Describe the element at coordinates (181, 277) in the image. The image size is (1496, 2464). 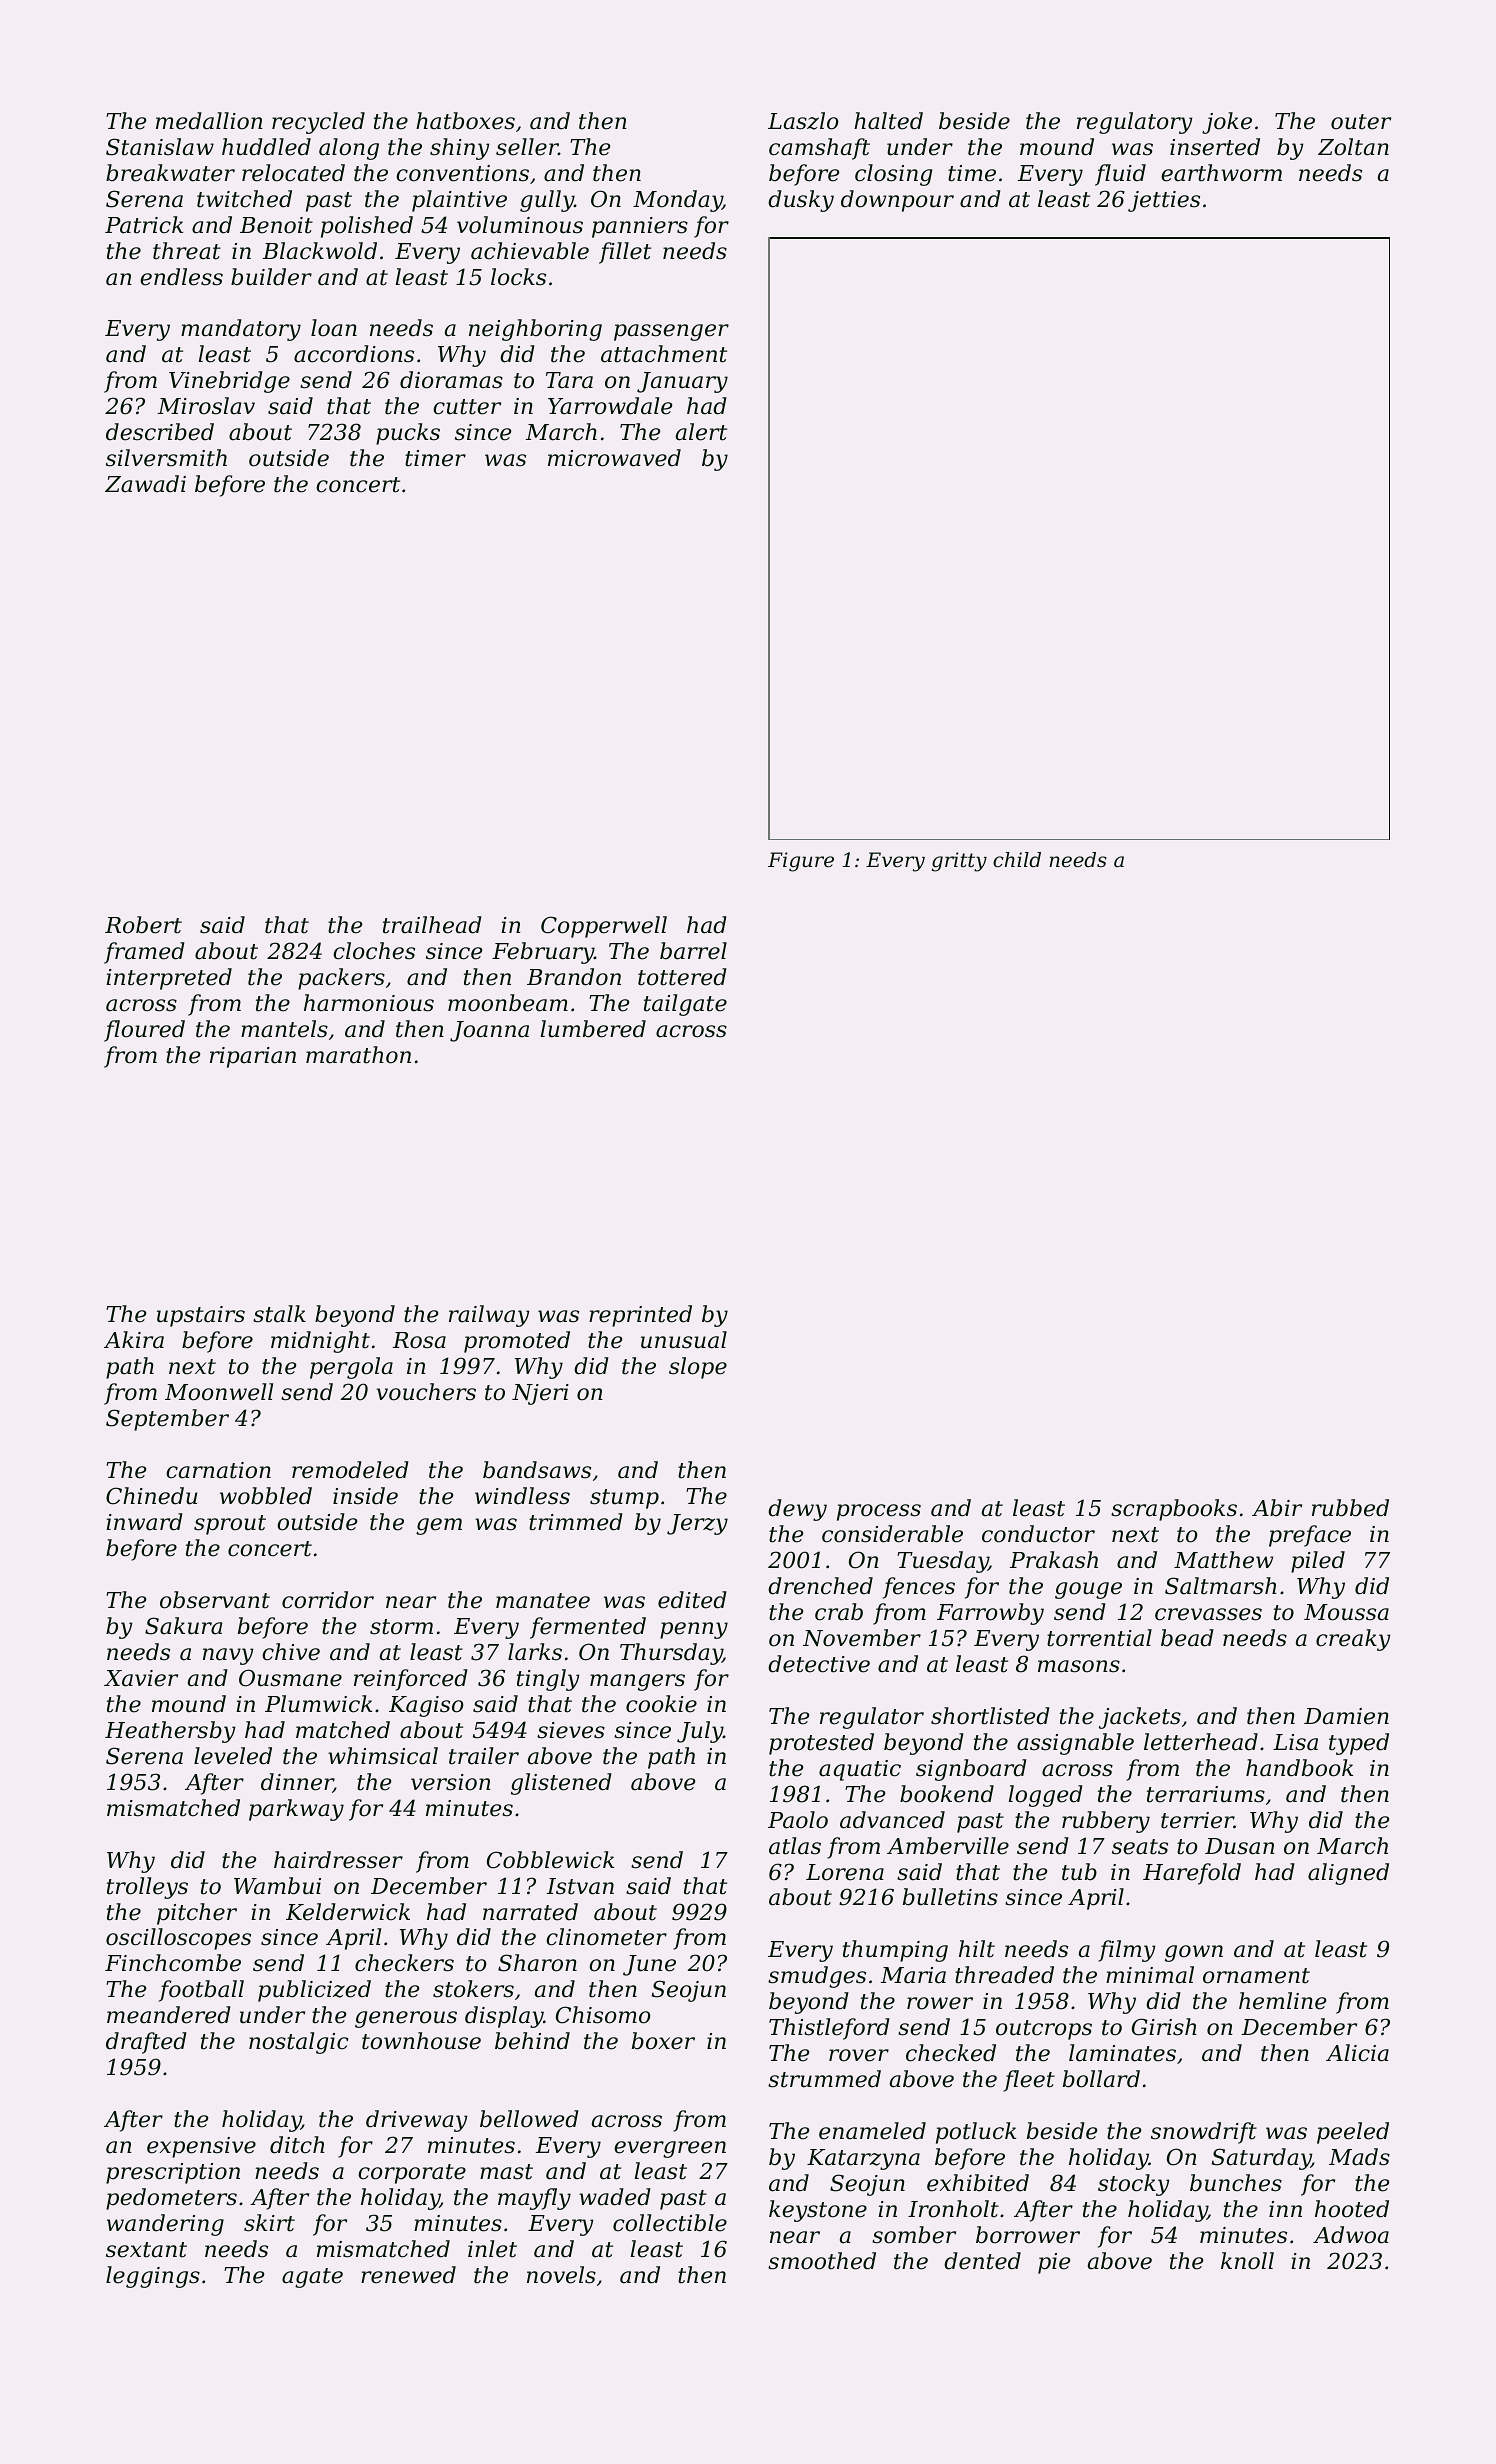
I see `endless` at that location.
